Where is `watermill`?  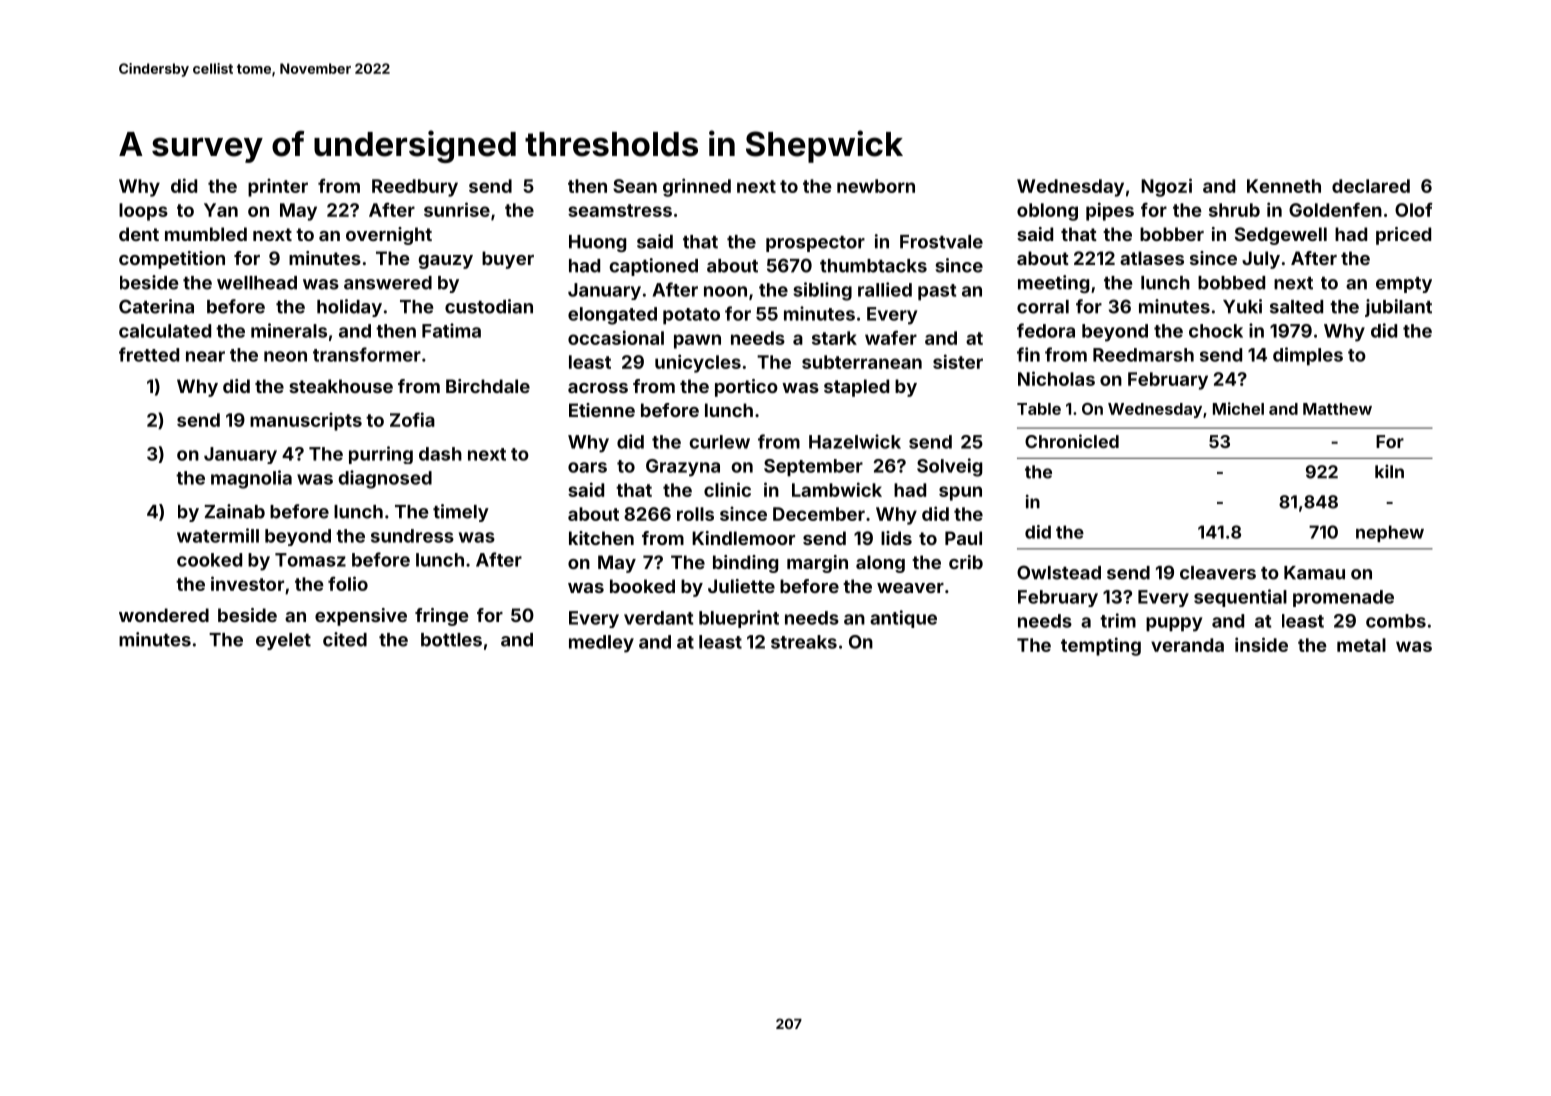 watermill is located at coordinates (218, 535).
